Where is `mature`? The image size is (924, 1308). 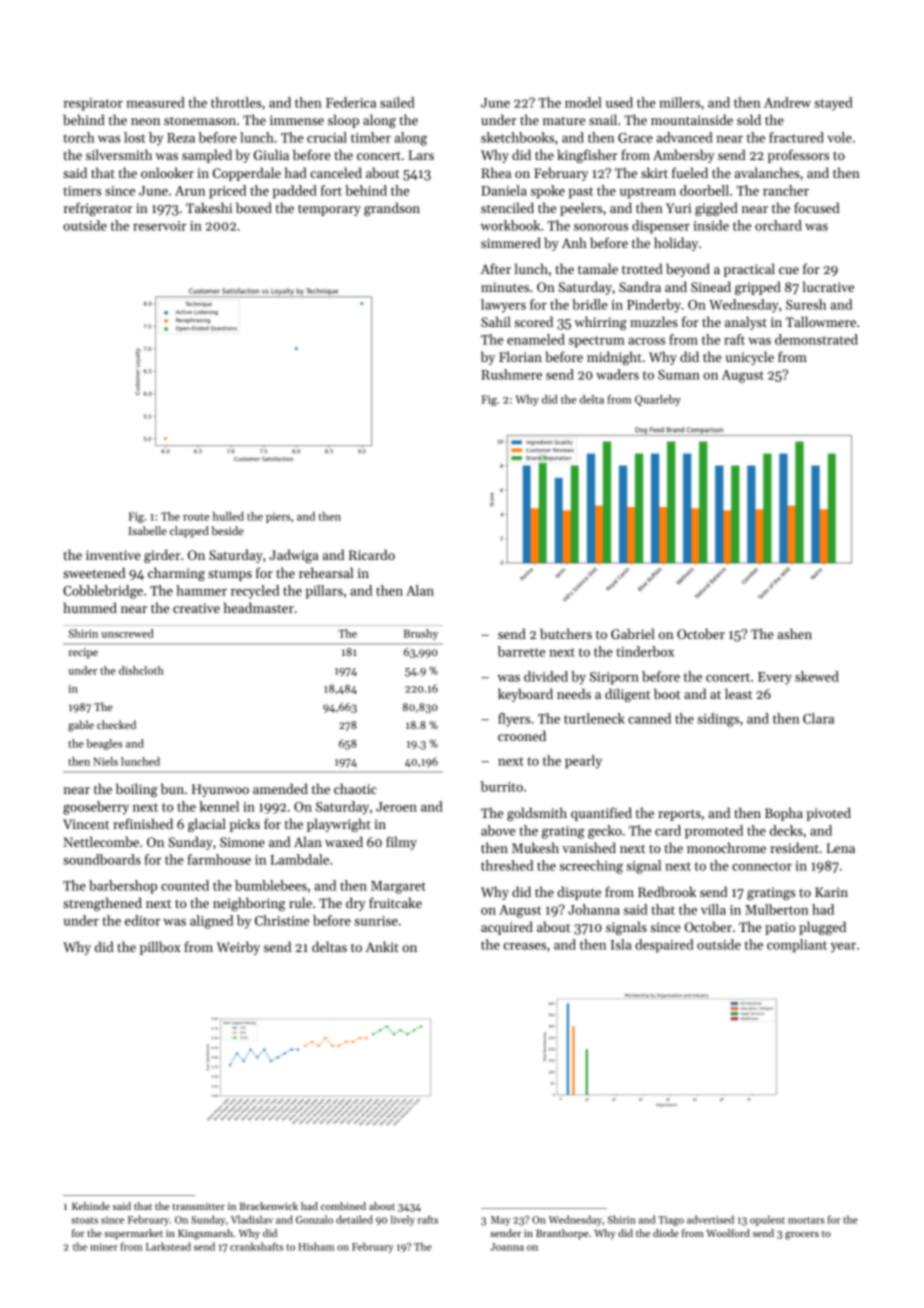 mature is located at coordinates (564, 121).
